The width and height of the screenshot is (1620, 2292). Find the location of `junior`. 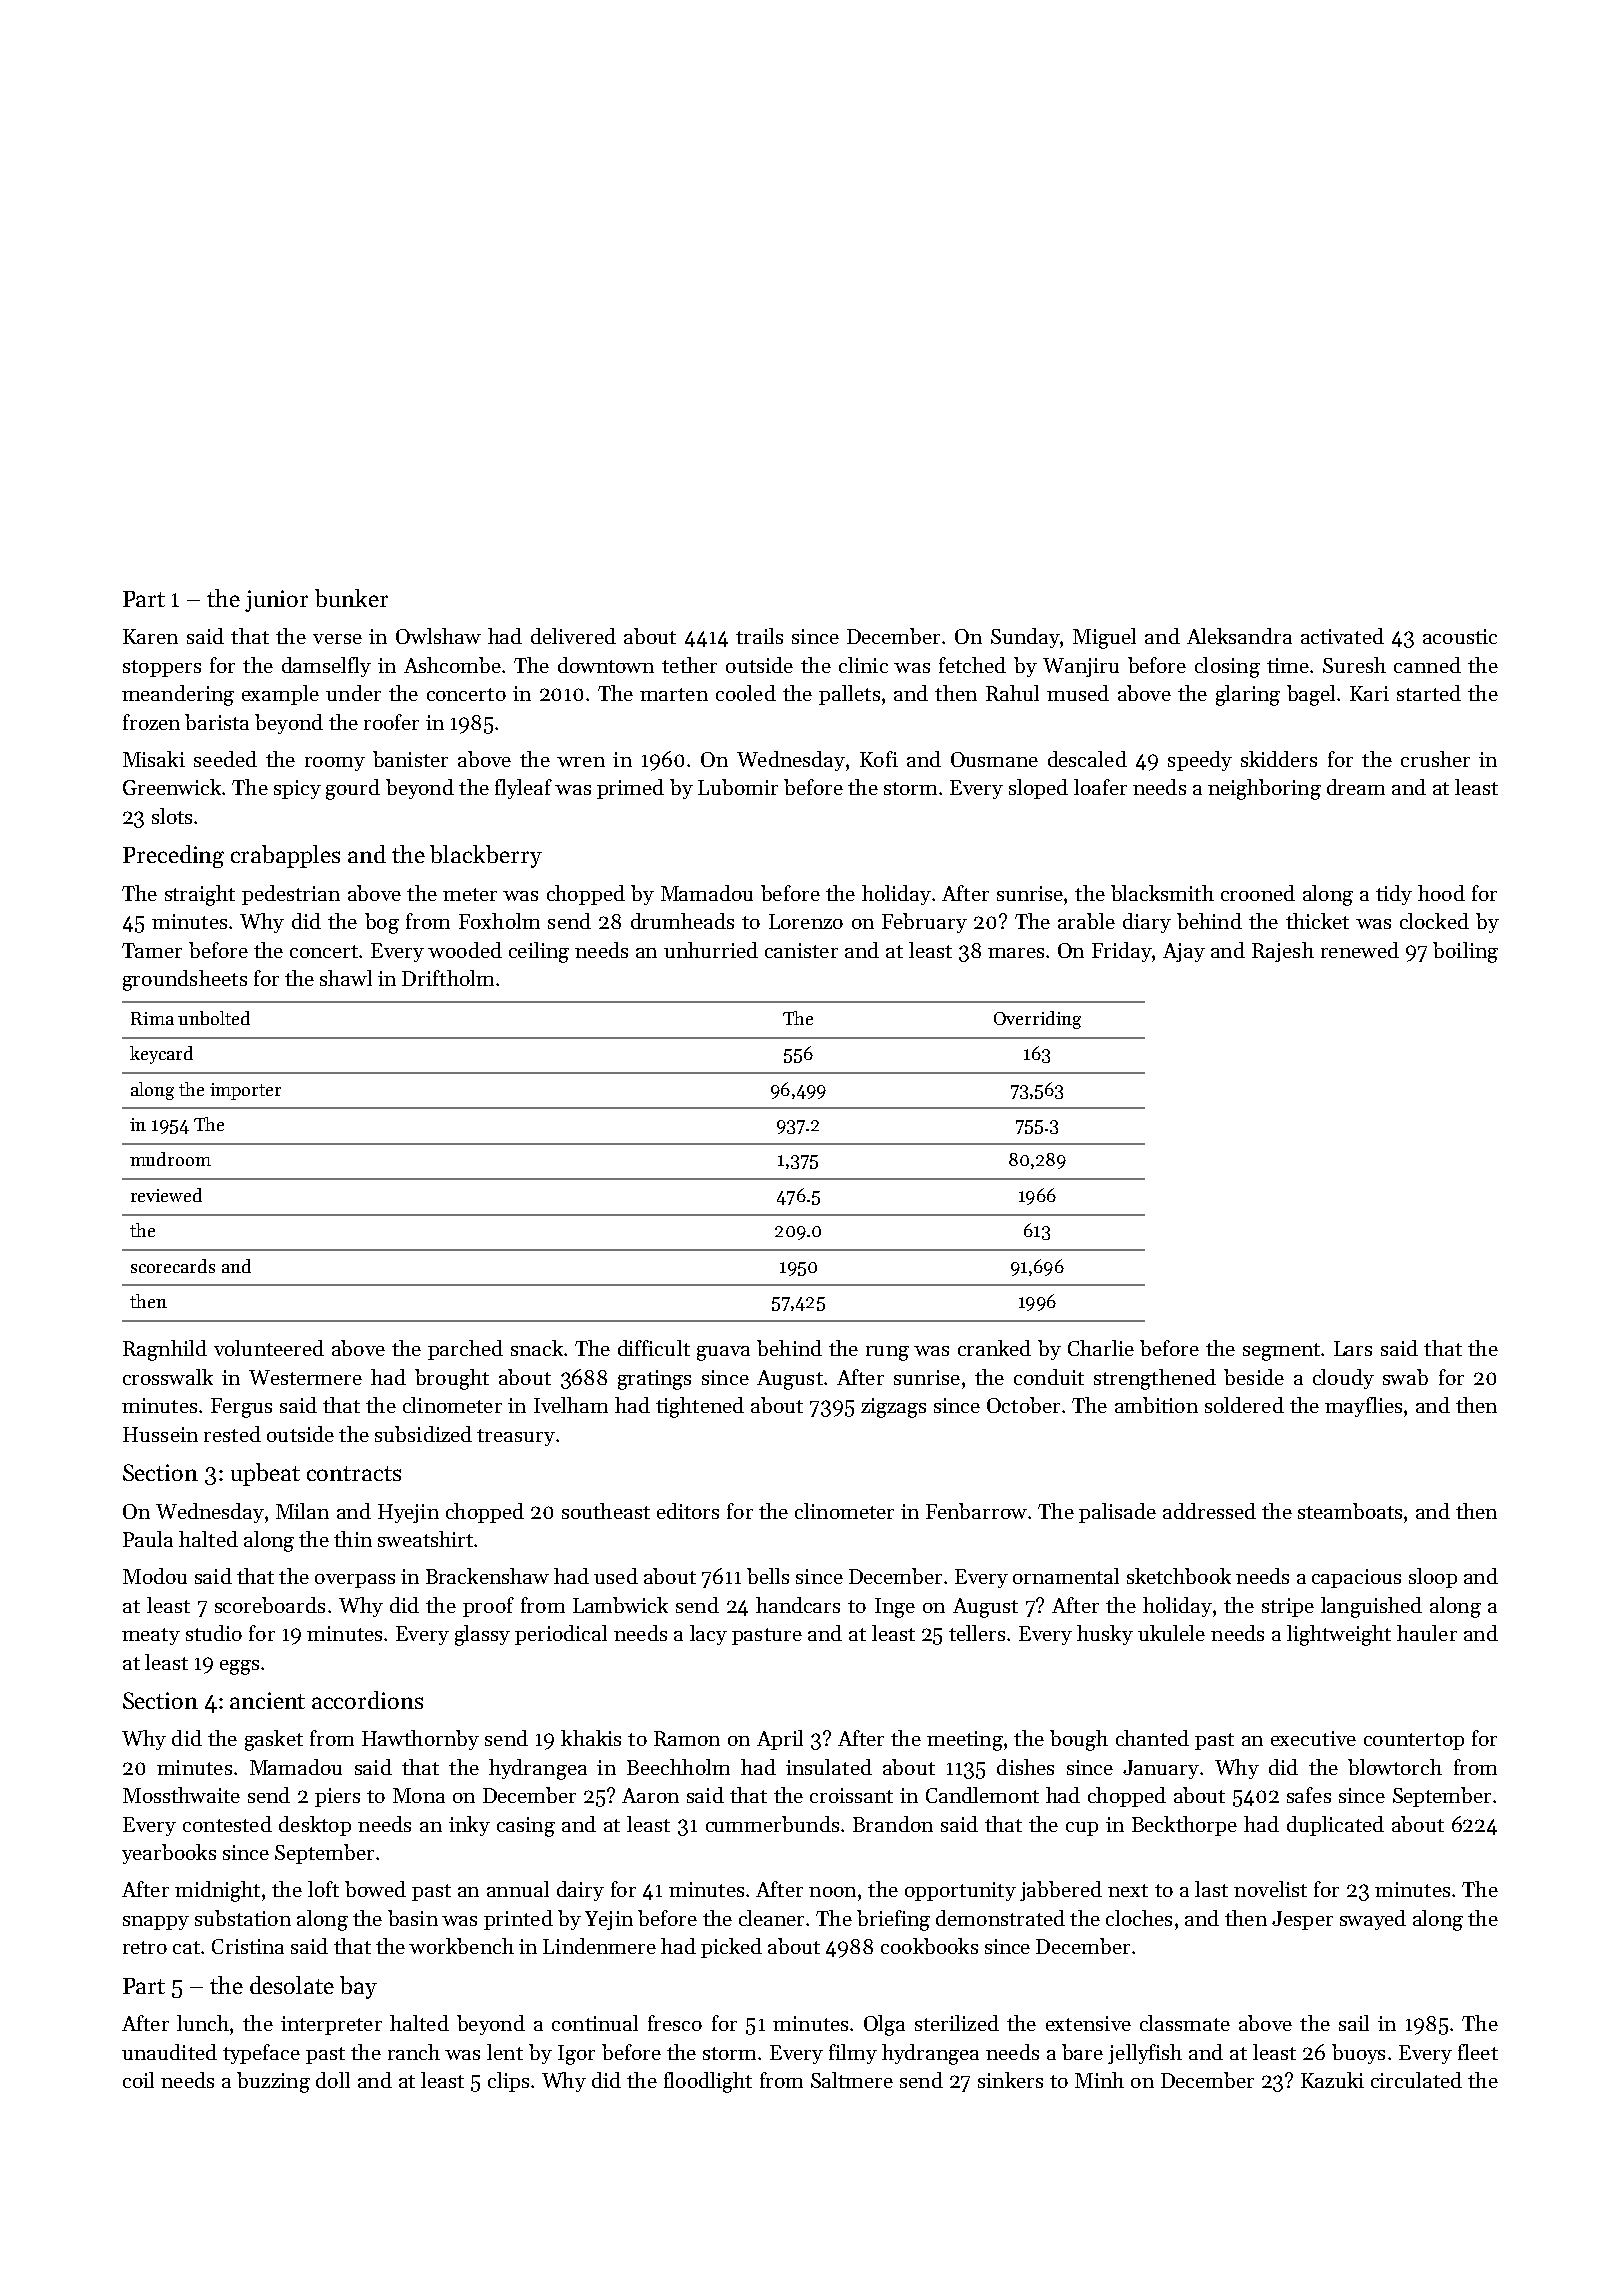

junior is located at coordinates (276, 601).
